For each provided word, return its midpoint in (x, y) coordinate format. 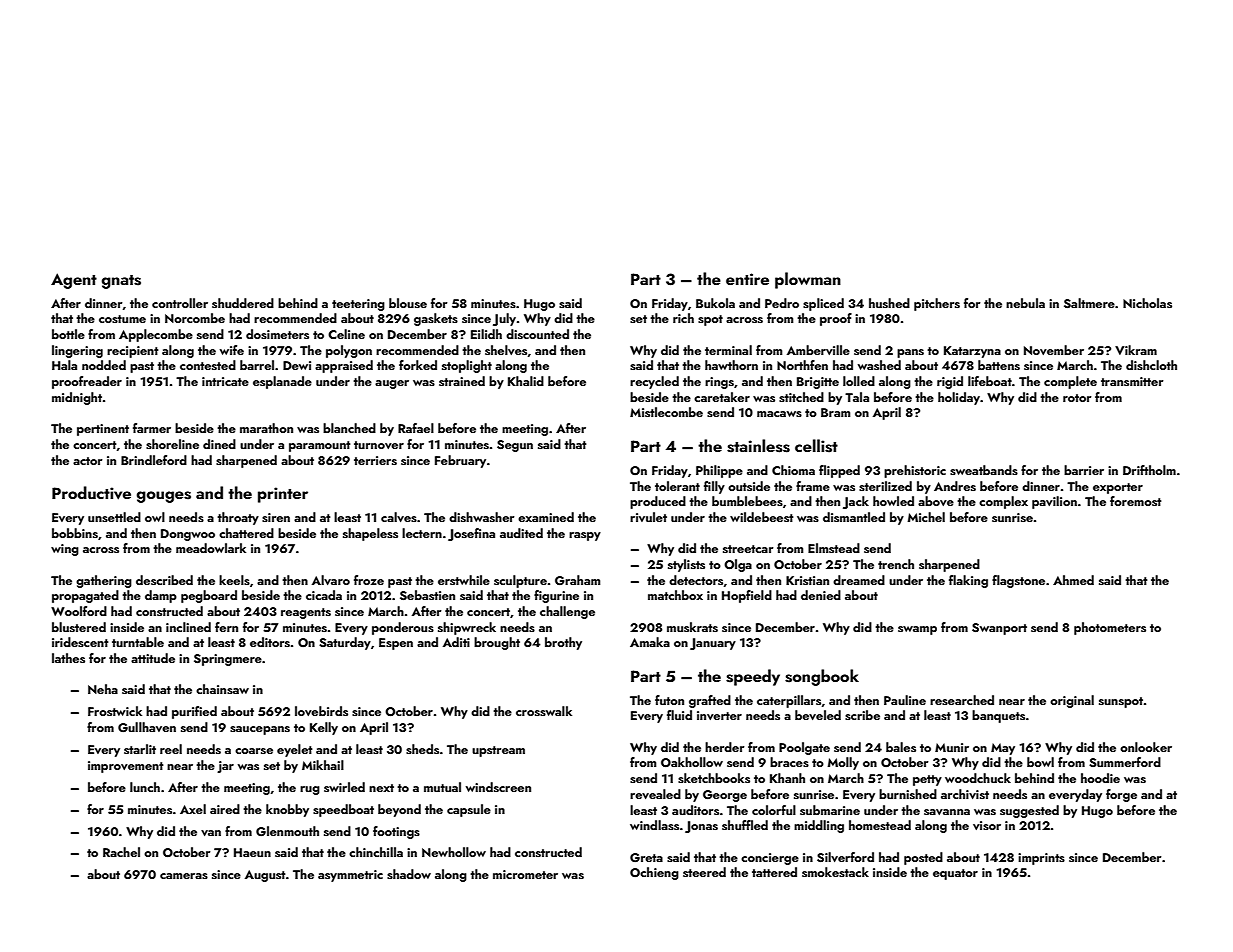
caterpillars (789, 701)
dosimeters (277, 334)
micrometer (525, 874)
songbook (822, 677)
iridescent (80, 642)
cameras (184, 876)
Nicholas (1147, 303)
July (504, 319)
